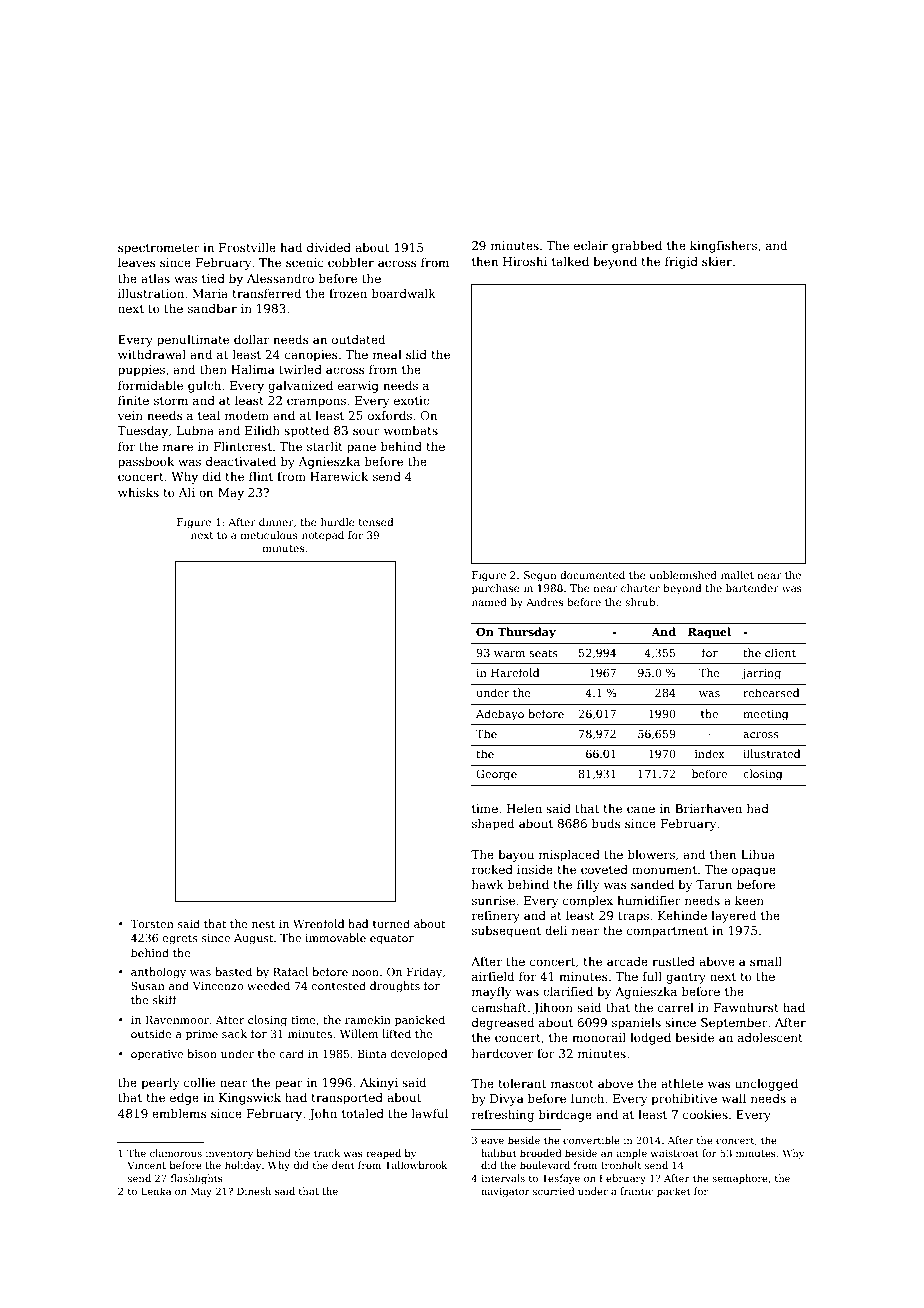 This page has height=1308, width=924. Describe the element at coordinates (263, 924) in the page. I see `nest` at that location.
